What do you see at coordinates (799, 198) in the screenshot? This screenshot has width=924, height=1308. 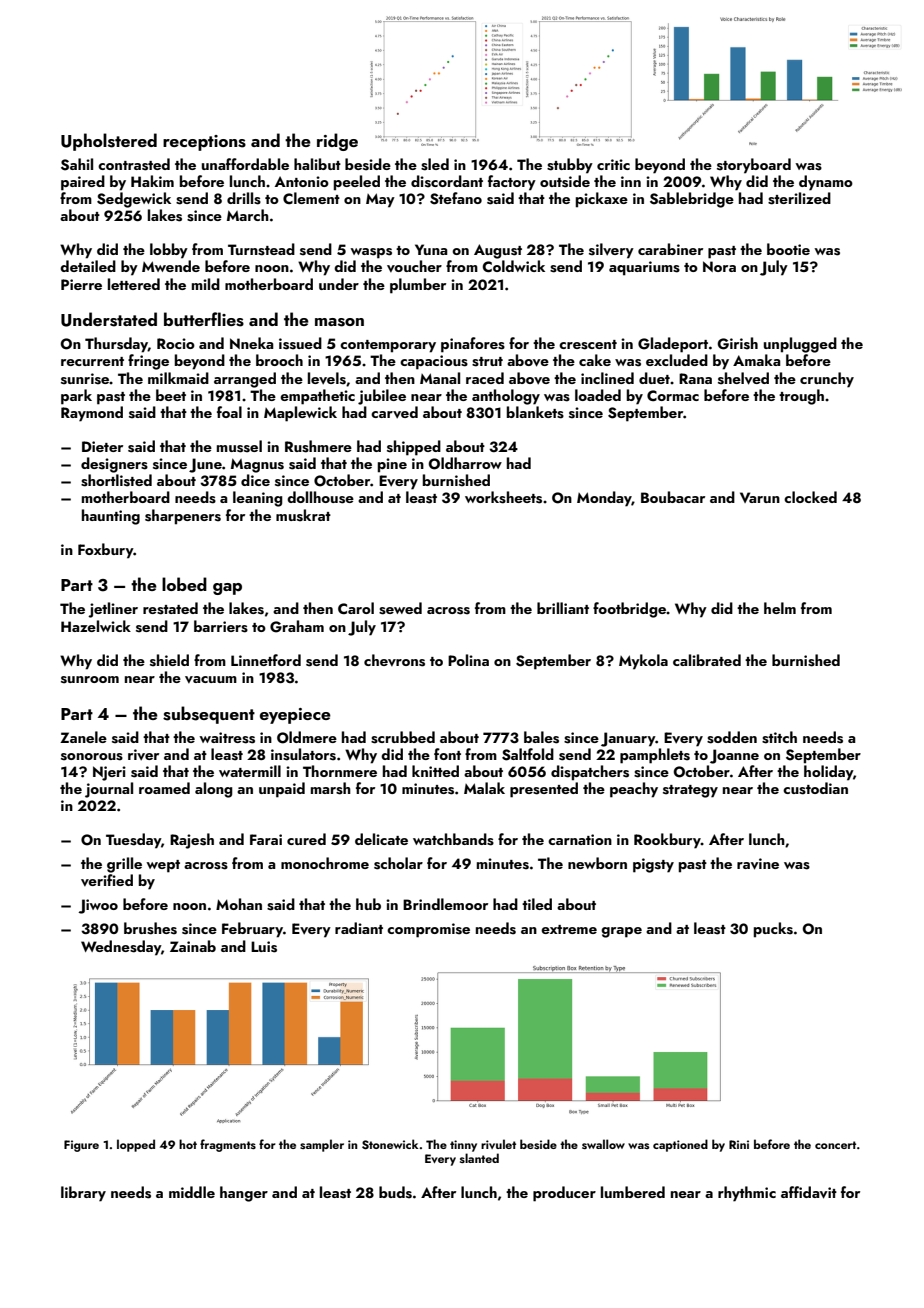 I see `sterilized` at bounding box center [799, 198].
